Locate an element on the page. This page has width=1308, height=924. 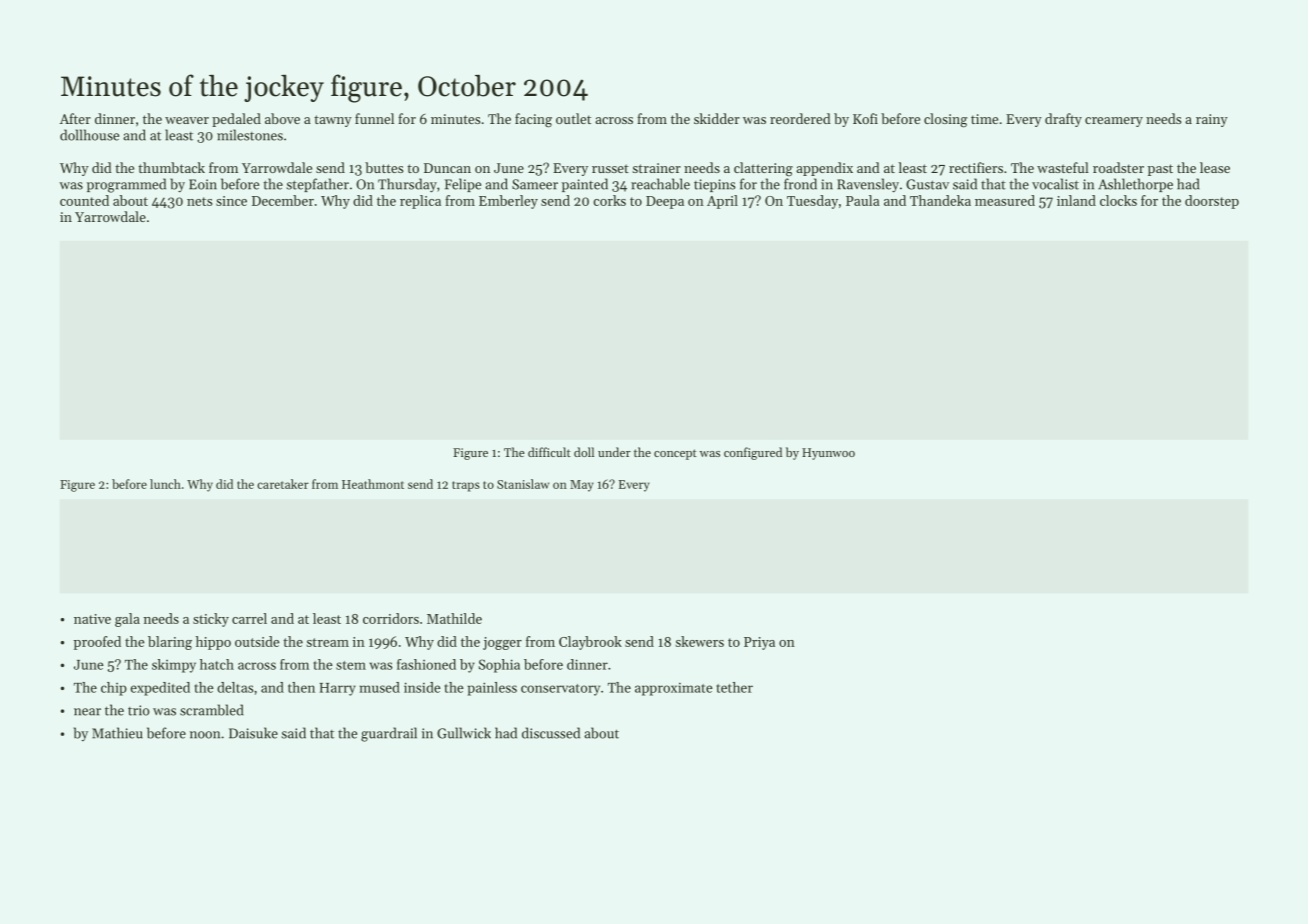
counted is located at coordinates (84, 200).
